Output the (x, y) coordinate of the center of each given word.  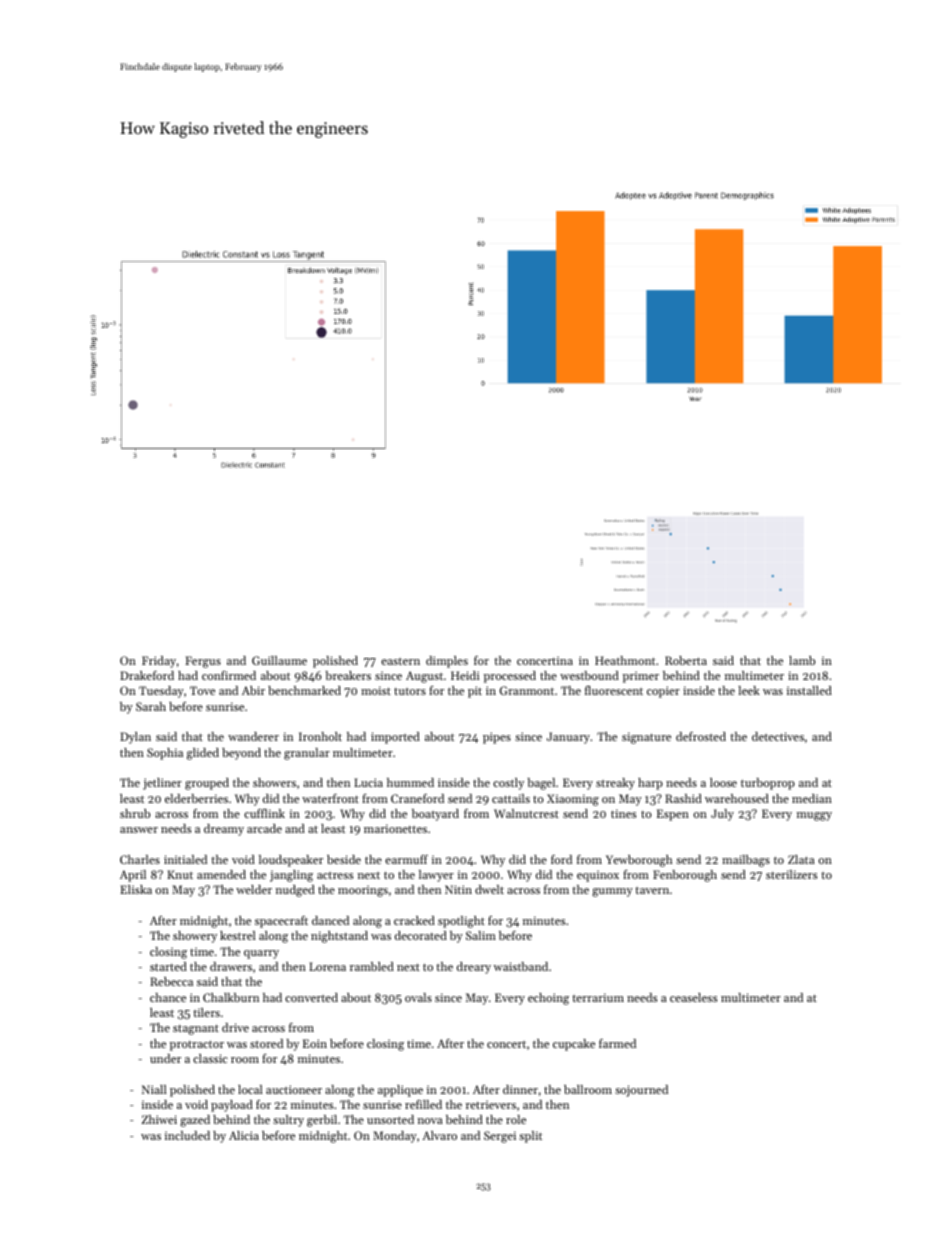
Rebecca (171, 981)
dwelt (489, 889)
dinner (520, 1089)
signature (646, 738)
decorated (421, 935)
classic (210, 1058)
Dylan (135, 738)
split (530, 1137)
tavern (652, 890)
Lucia (368, 782)
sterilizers (791, 874)
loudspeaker (291, 861)
